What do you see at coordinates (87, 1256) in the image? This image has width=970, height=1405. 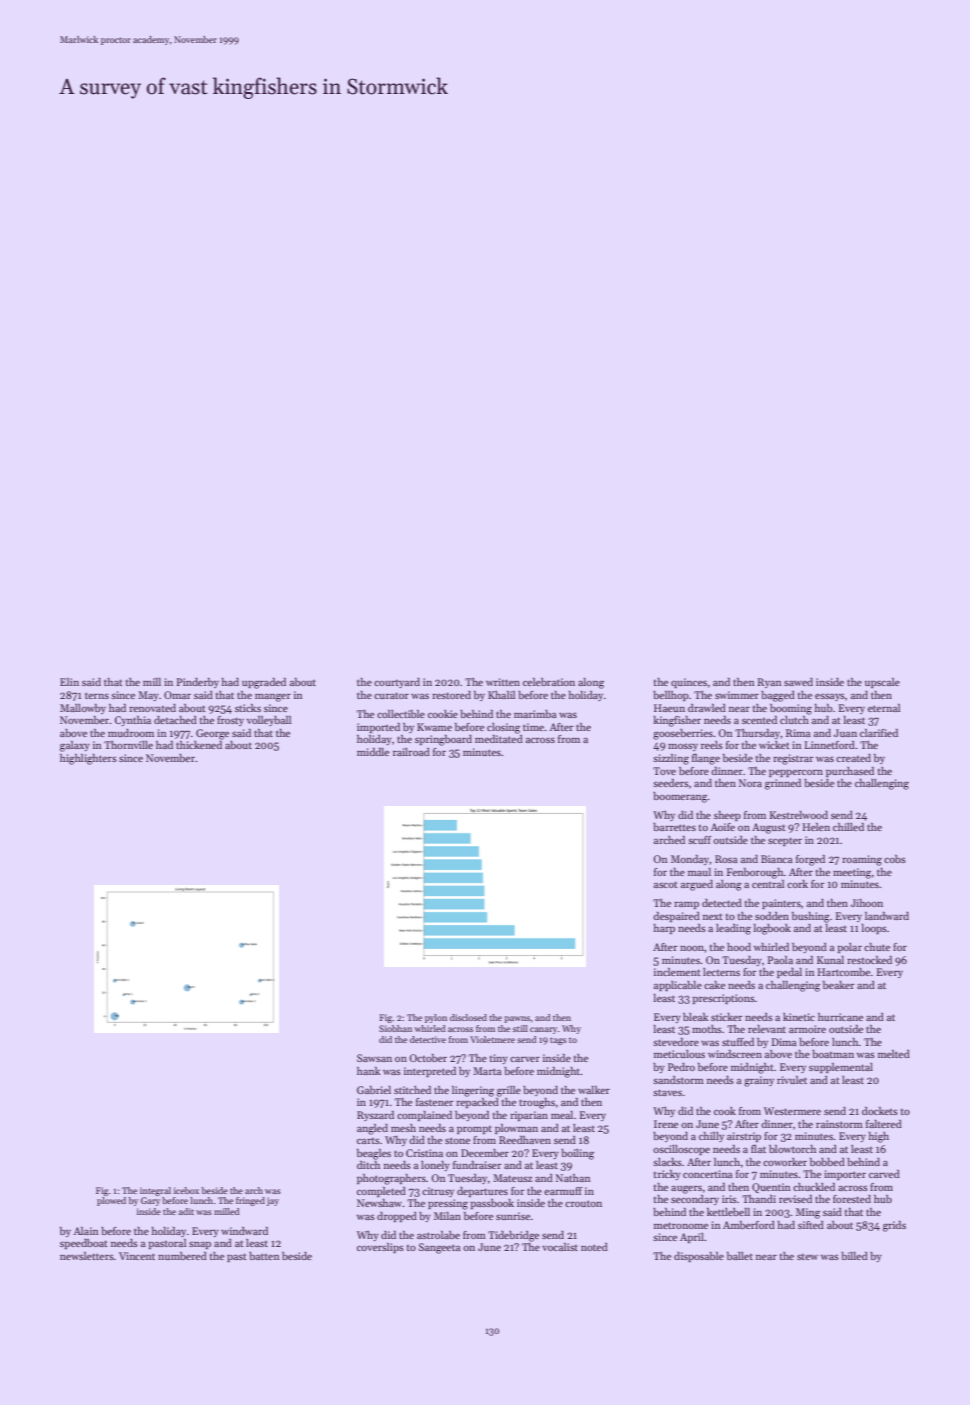 I see `newsletters` at bounding box center [87, 1256].
